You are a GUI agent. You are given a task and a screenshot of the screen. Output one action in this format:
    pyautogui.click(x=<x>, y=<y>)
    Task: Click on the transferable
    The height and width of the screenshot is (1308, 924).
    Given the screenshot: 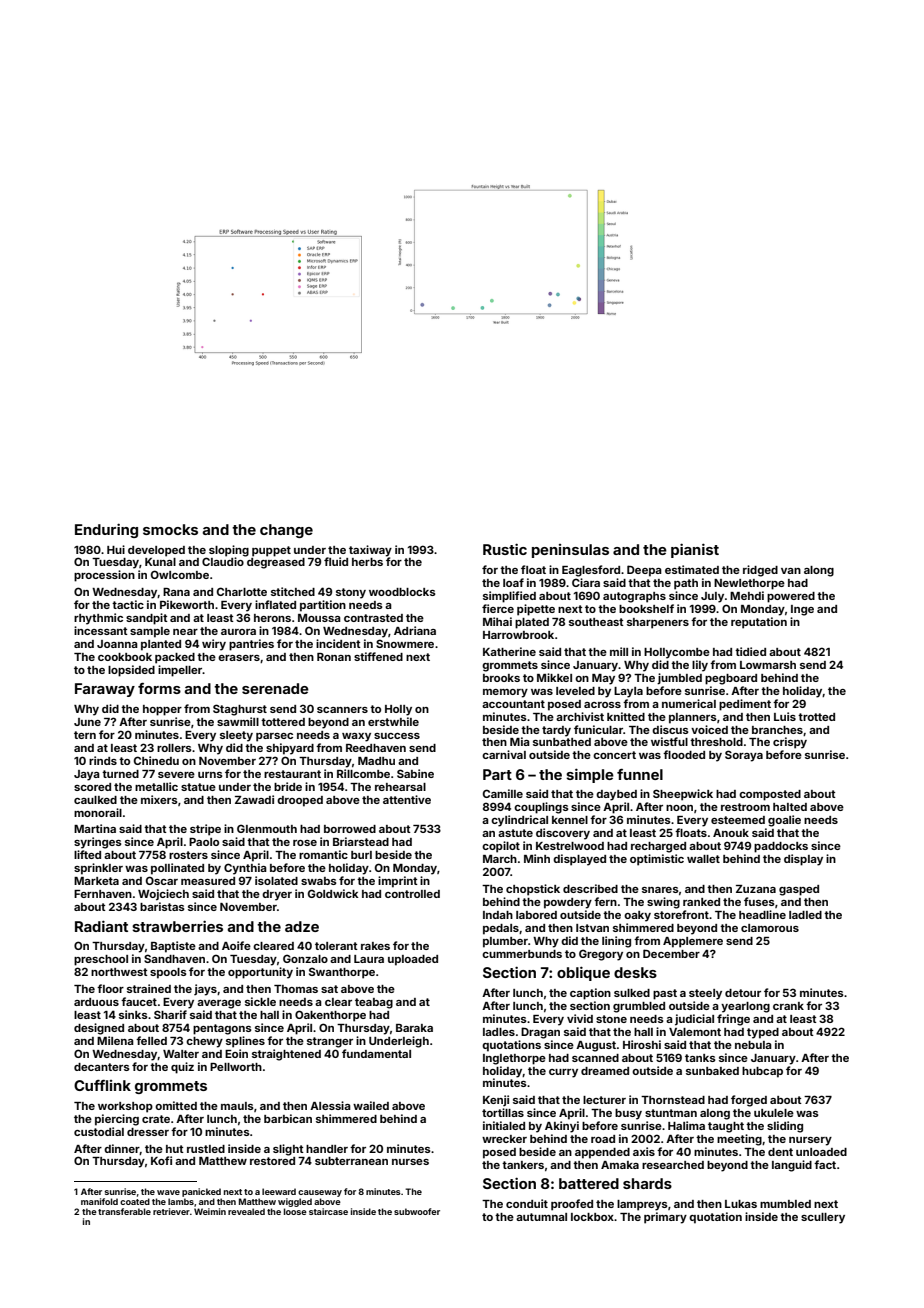 What is the action you would take?
    pyautogui.click(x=124, y=1211)
